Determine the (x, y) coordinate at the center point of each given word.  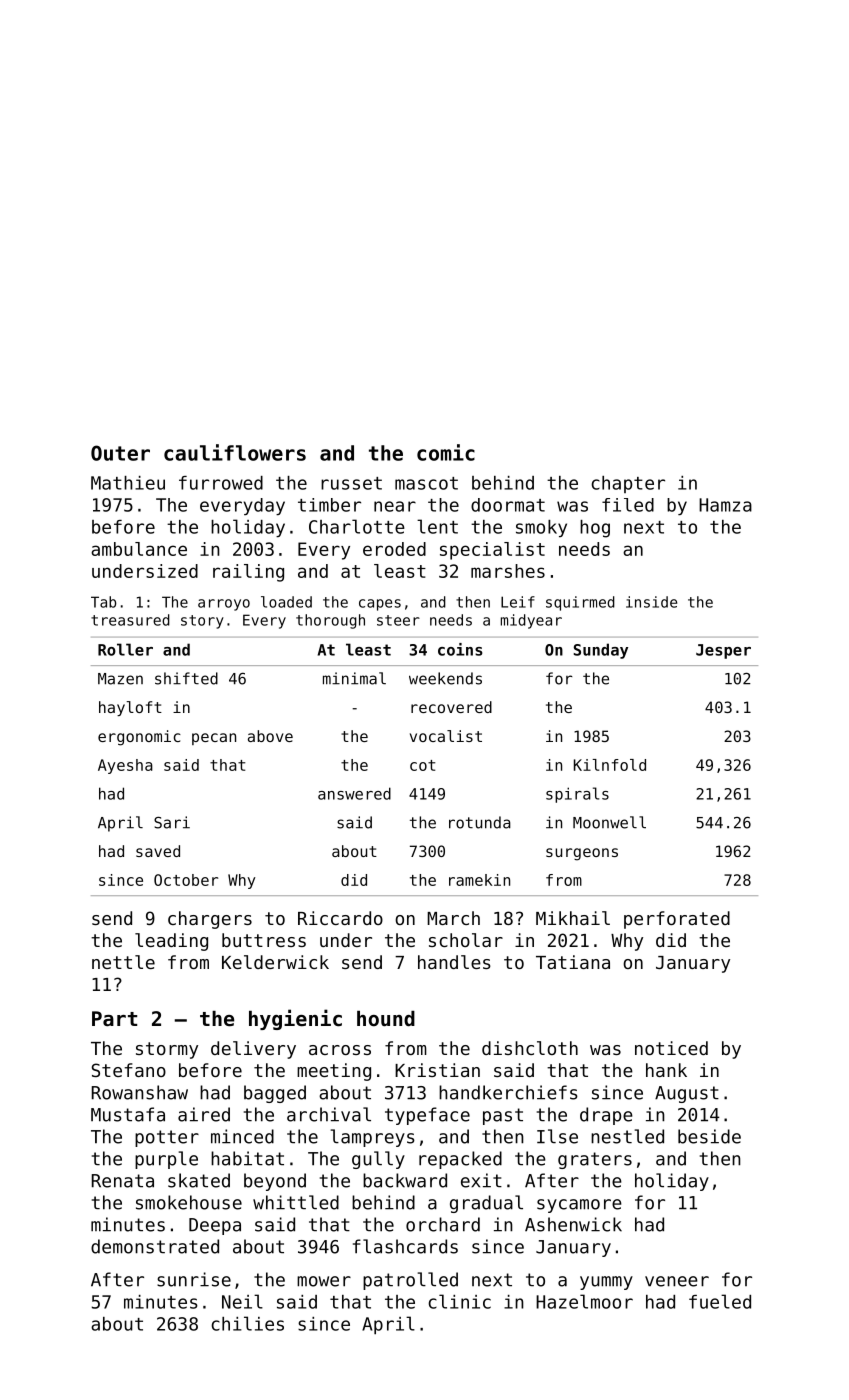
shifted (186, 678)
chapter (628, 484)
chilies (247, 1323)
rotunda (480, 822)
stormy (167, 1050)
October (186, 880)
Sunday (601, 651)
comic (446, 452)
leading (171, 942)
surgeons (582, 854)
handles (454, 962)
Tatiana (573, 962)
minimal (354, 678)
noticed (671, 1048)
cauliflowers (235, 452)
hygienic (295, 1019)
